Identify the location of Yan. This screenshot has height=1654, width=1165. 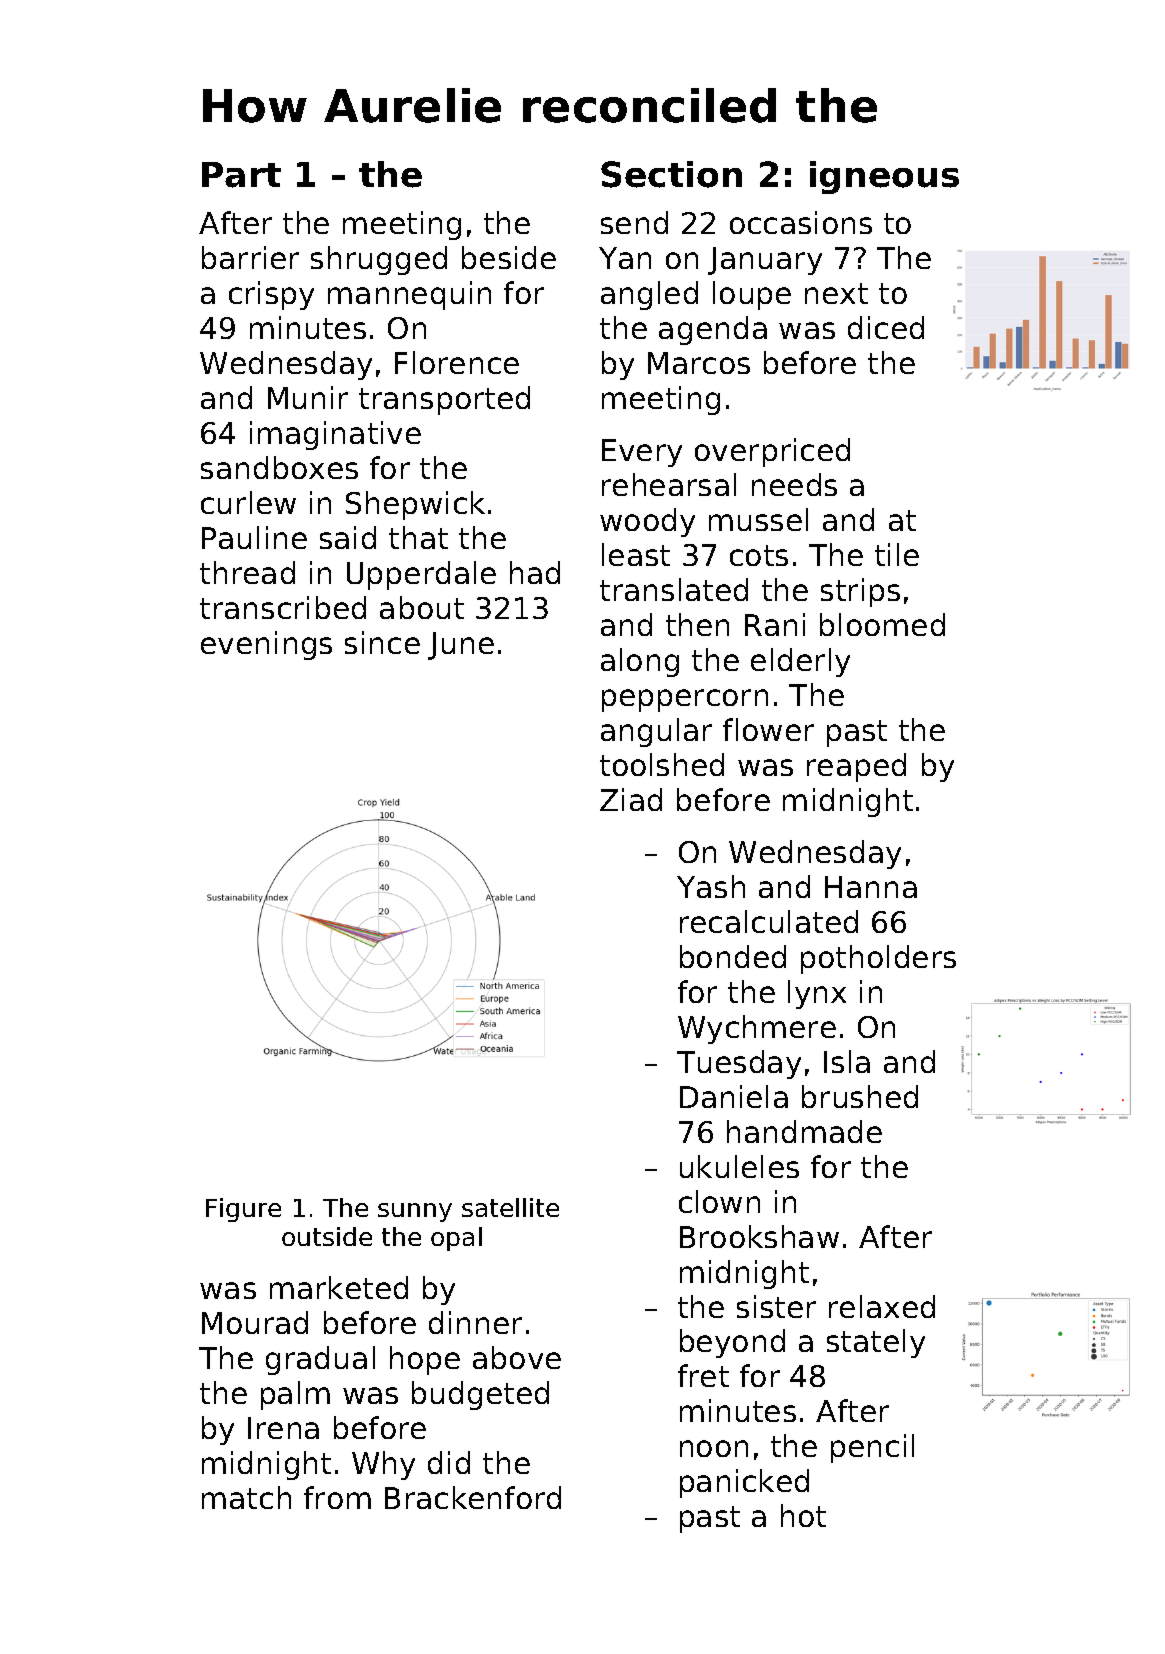
(625, 258).
